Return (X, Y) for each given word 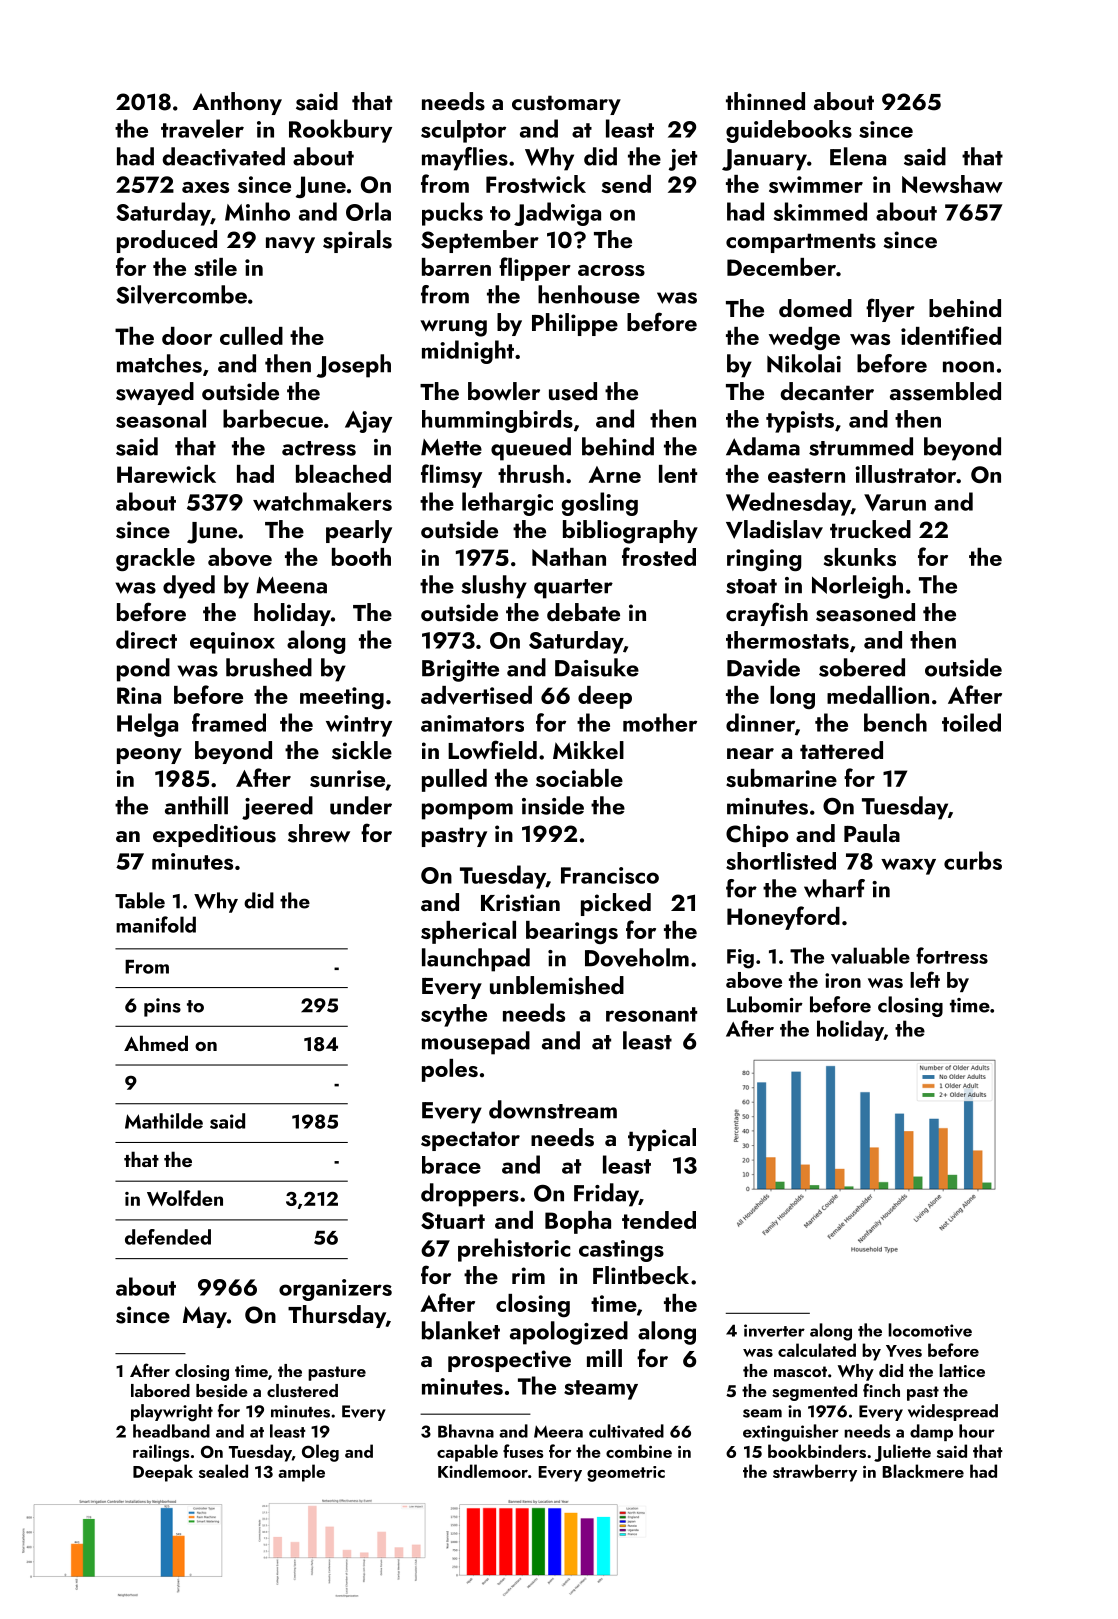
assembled (945, 391)
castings (621, 1251)
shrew (319, 833)
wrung (453, 328)
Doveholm (637, 957)
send (626, 184)
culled (251, 336)
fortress (952, 955)
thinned (765, 101)
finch (881, 1390)
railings (161, 1453)
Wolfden (185, 1198)
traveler (202, 128)
